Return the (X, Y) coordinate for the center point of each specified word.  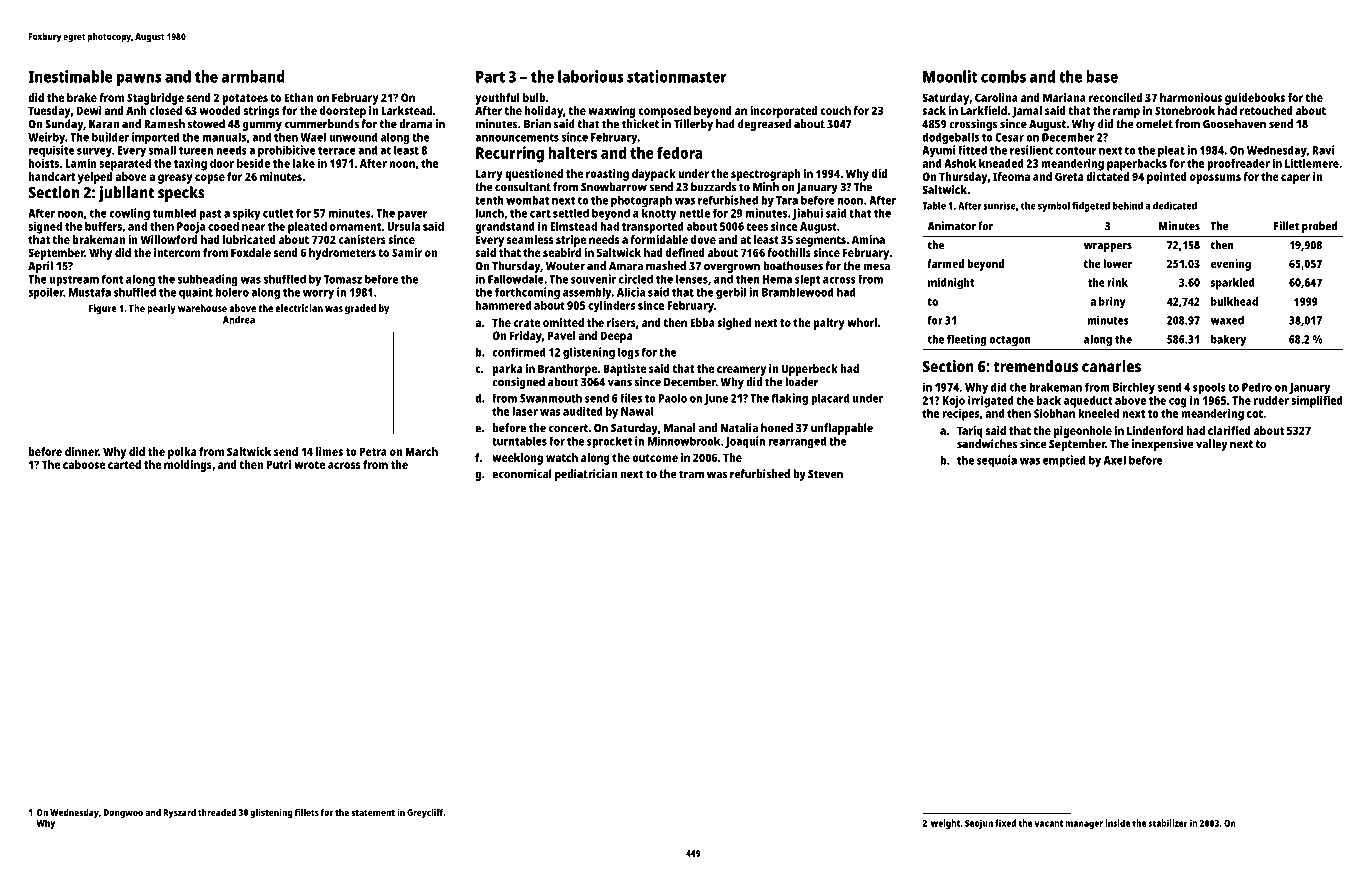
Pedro (1257, 387)
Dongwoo (123, 813)
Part (490, 77)
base (1102, 76)
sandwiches (987, 444)
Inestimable (70, 76)
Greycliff (425, 813)
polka (182, 453)
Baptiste (624, 370)
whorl (862, 322)
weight (945, 824)
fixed (1005, 823)
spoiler (45, 293)
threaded (217, 812)
